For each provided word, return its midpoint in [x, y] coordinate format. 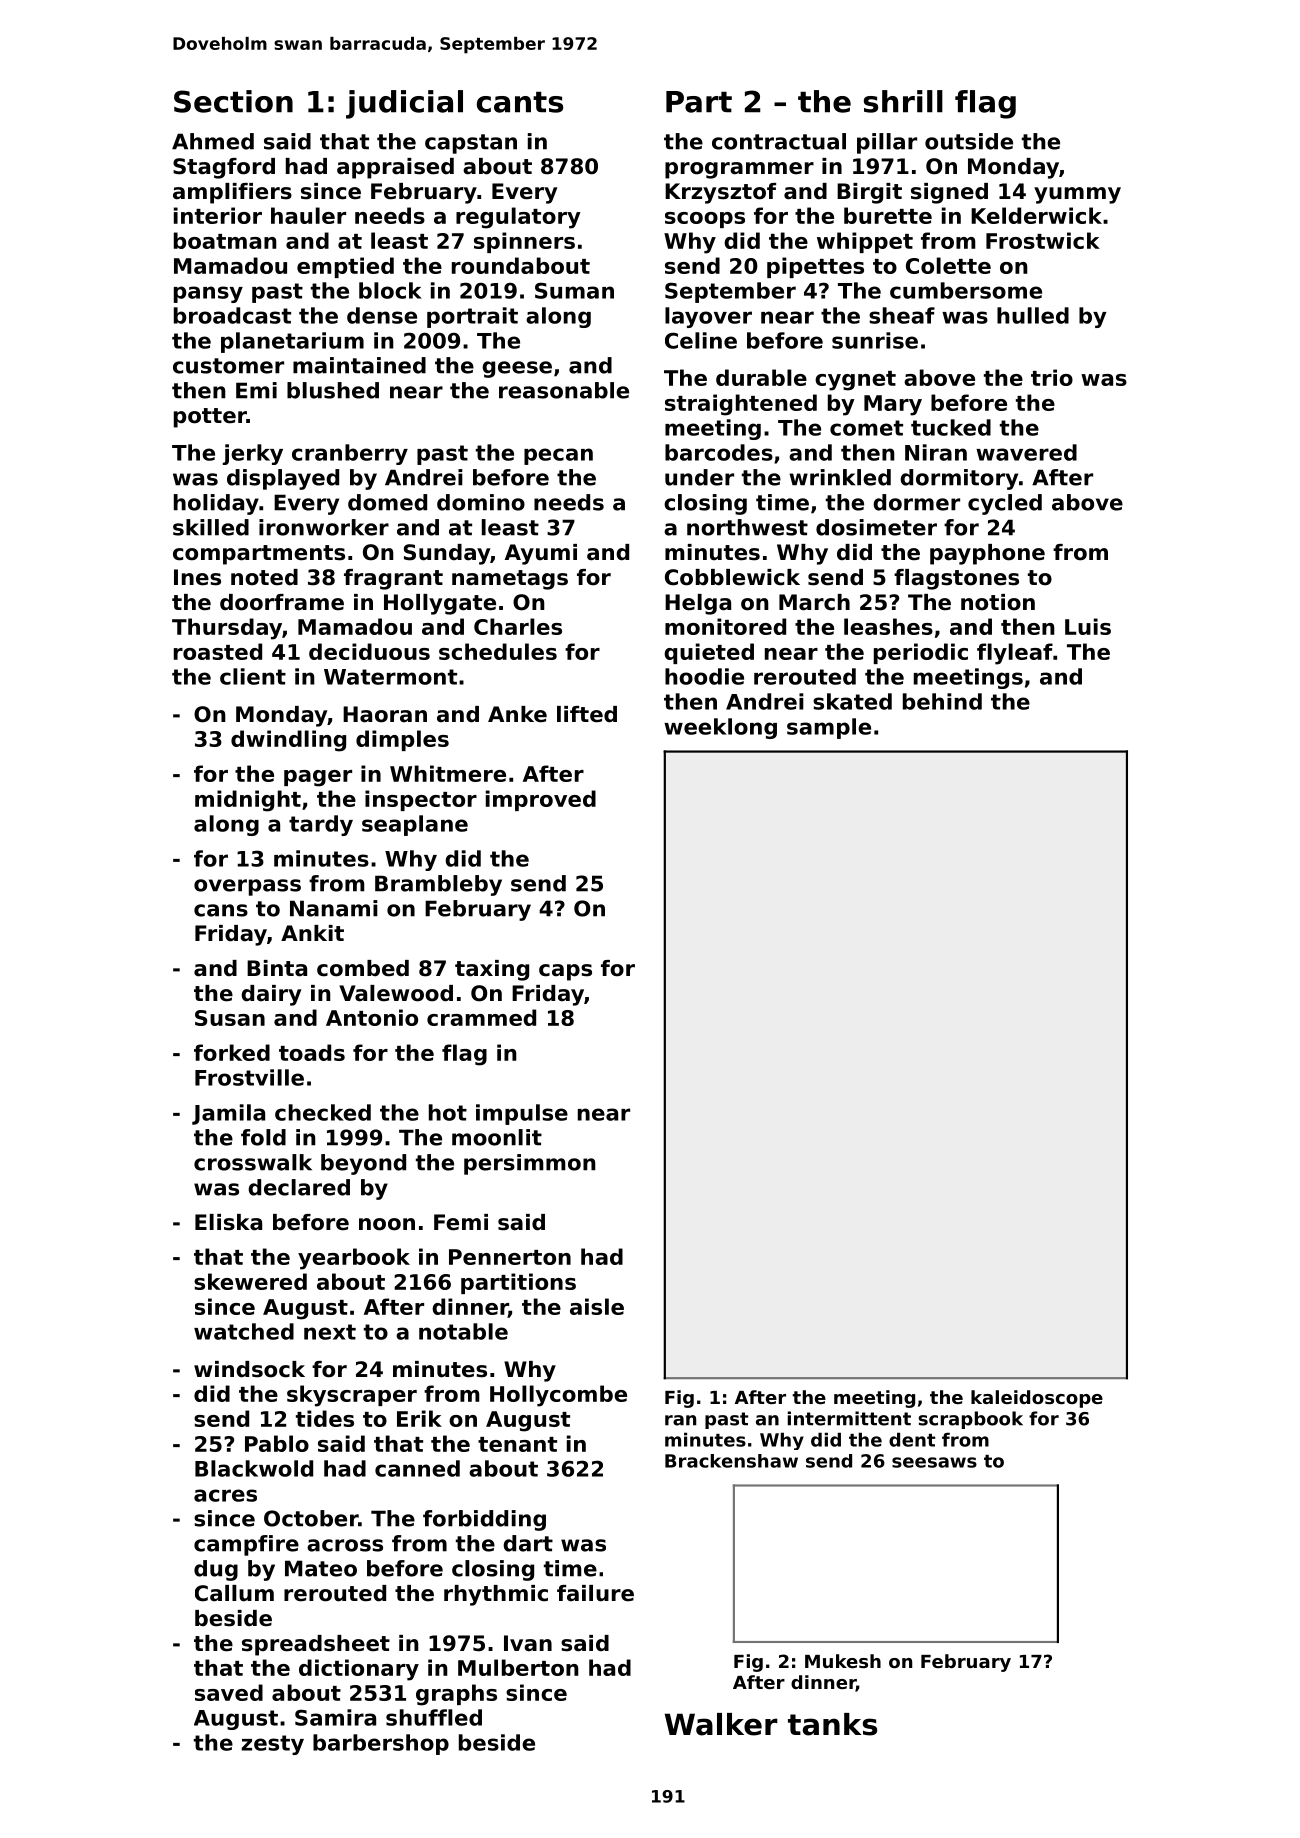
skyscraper [352, 1396]
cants [520, 102]
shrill [903, 101]
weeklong [720, 728]
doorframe [282, 602]
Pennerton [510, 1257]
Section [233, 101]
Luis [1088, 626]
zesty [272, 1745]
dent [912, 1439]
